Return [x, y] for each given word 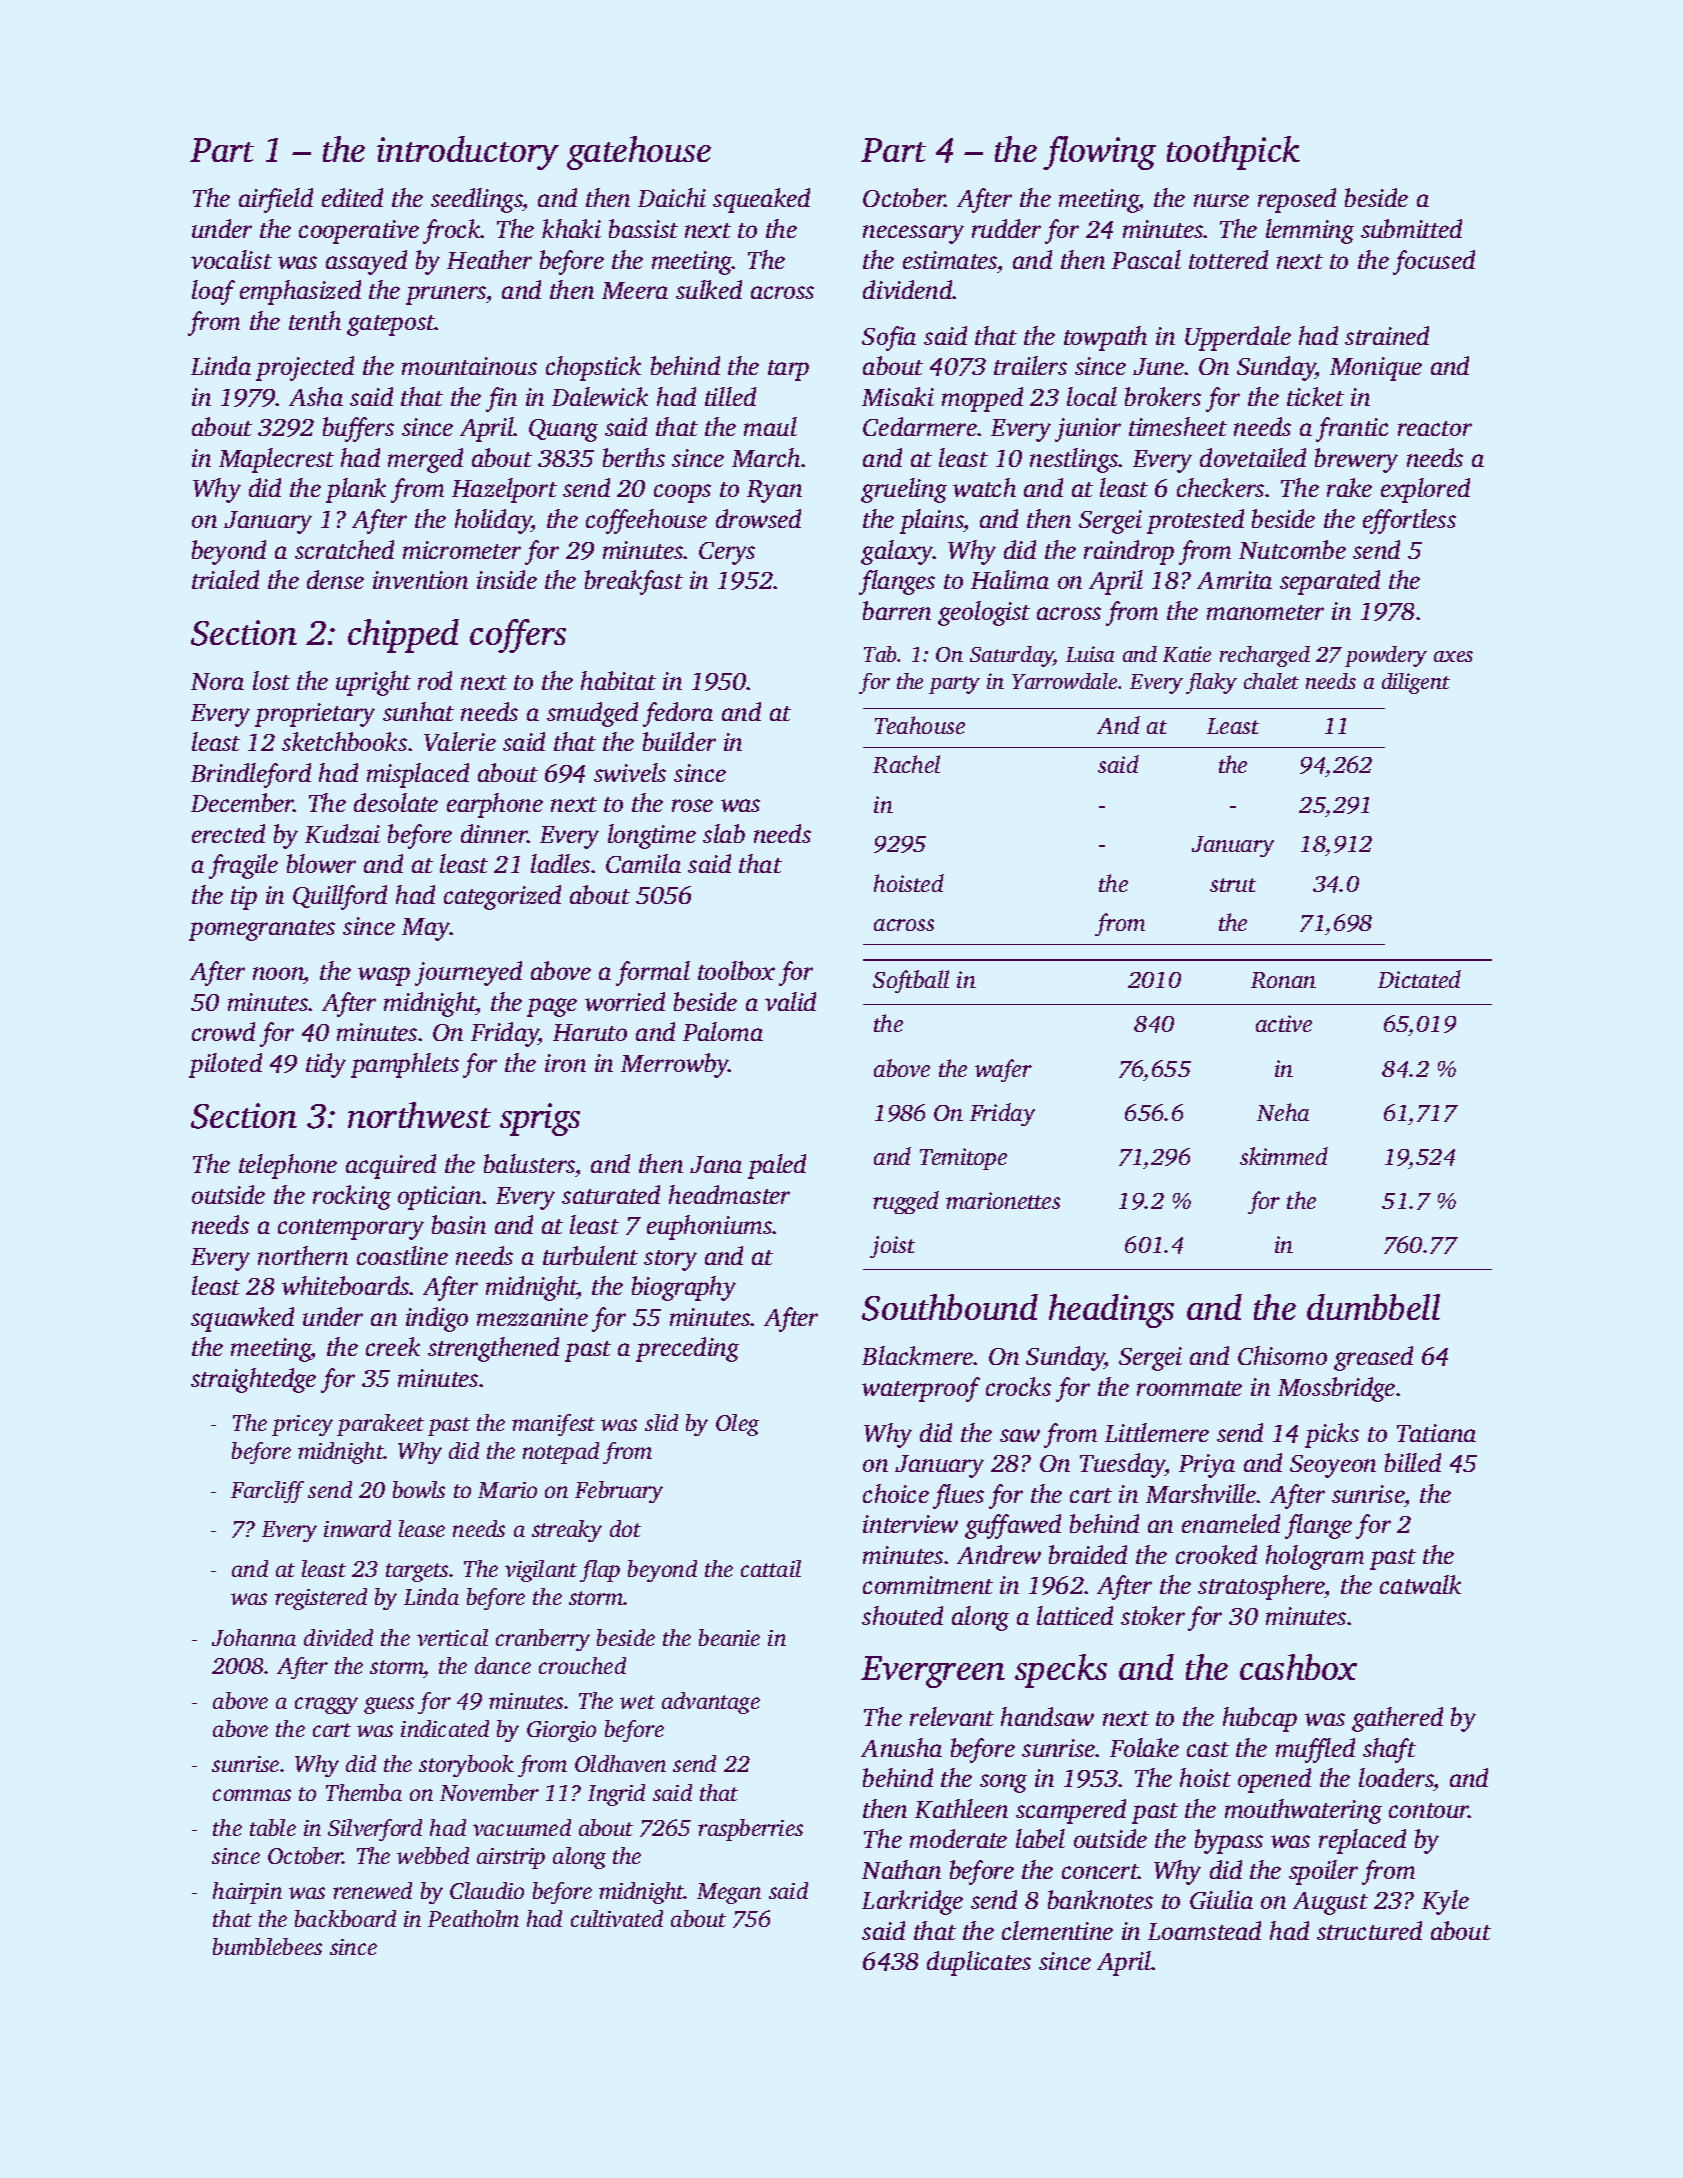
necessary [913, 234]
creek [393, 1346]
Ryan [774, 491]
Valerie [460, 741]
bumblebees [267, 1946]
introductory [468, 153]
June [1158, 366]
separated [1330, 582]
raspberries [750, 1830]
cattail [771, 1568]
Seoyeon [1333, 1466]
